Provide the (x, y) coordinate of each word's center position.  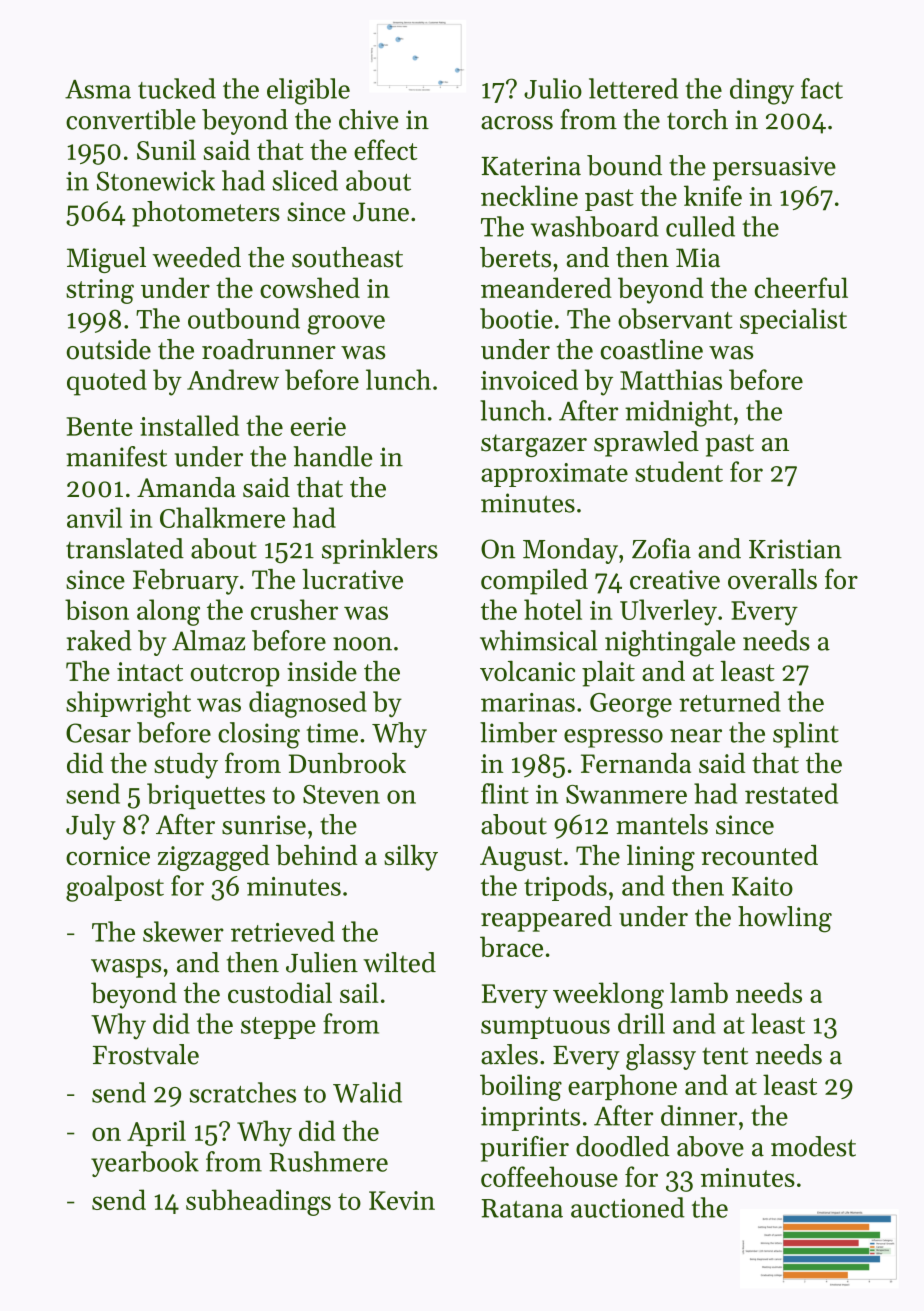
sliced (305, 180)
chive (368, 119)
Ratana (522, 1208)
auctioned (628, 1207)
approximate (554, 475)
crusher (294, 609)
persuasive (774, 168)
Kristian (795, 549)
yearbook (145, 1164)
